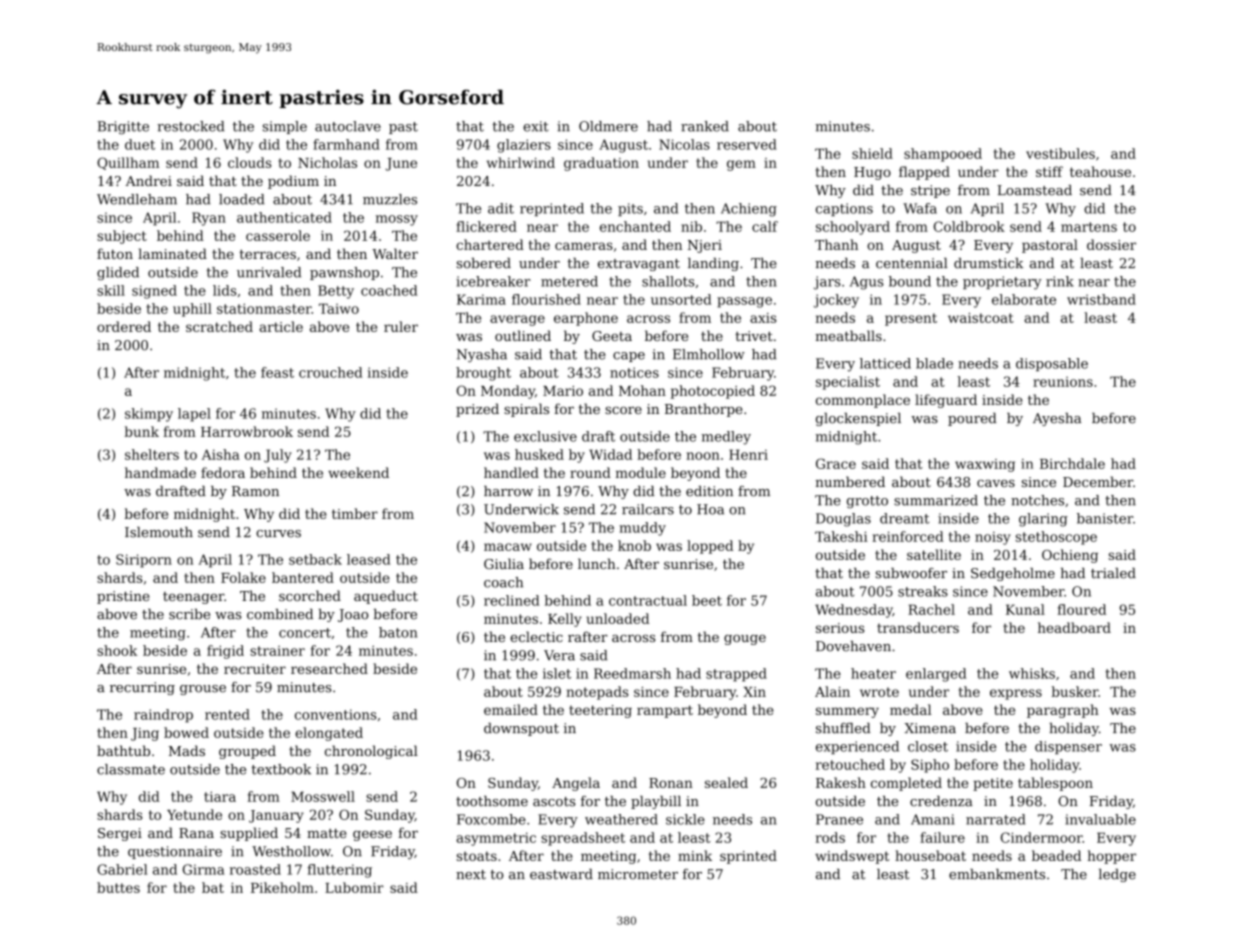 The height and width of the document is (952, 1233). What do you see at coordinates (1101, 299) in the document?
I see `wristband` at bounding box center [1101, 299].
